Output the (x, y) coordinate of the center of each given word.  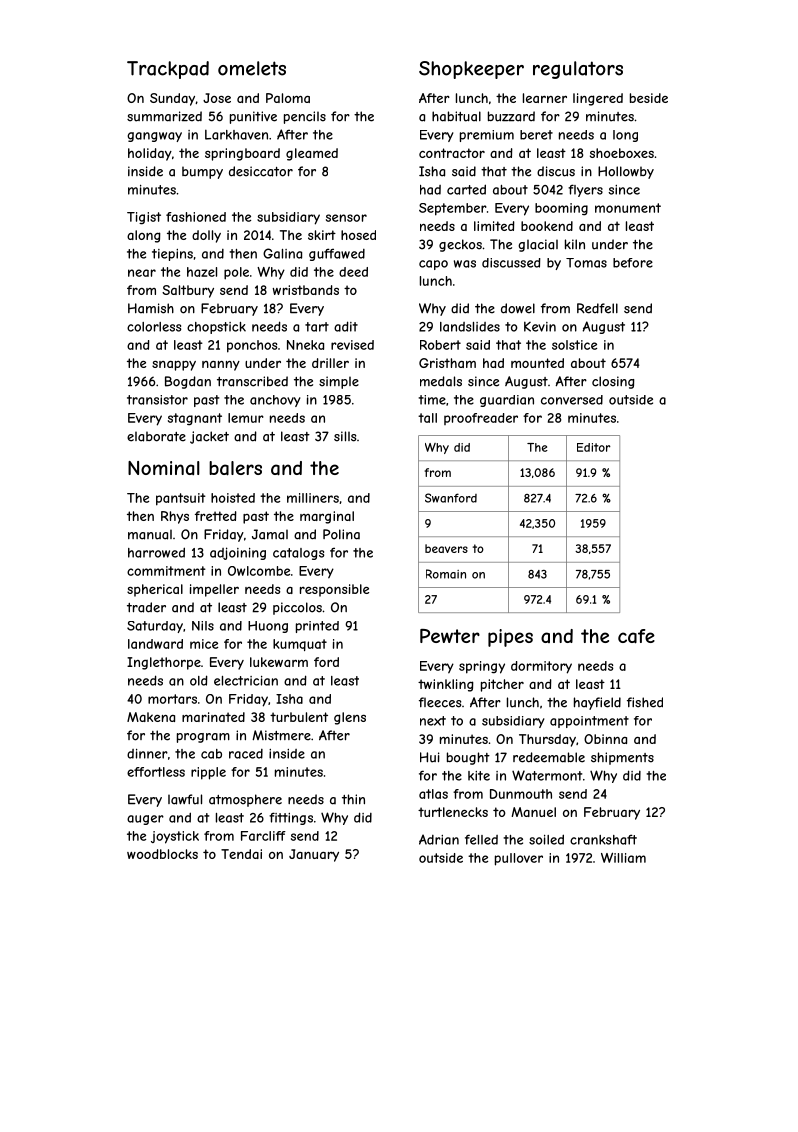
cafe (636, 636)
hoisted (233, 498)
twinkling (446, 685)
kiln (575, 244)
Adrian (439, 839)
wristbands (305, 290)
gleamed (312, 154)
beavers (446, 548)
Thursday (547, 740)
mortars (172, 699)
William (623, 857)
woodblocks (162, 854)
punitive (253, 117)
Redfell (597, 308)
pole (236, 273)
